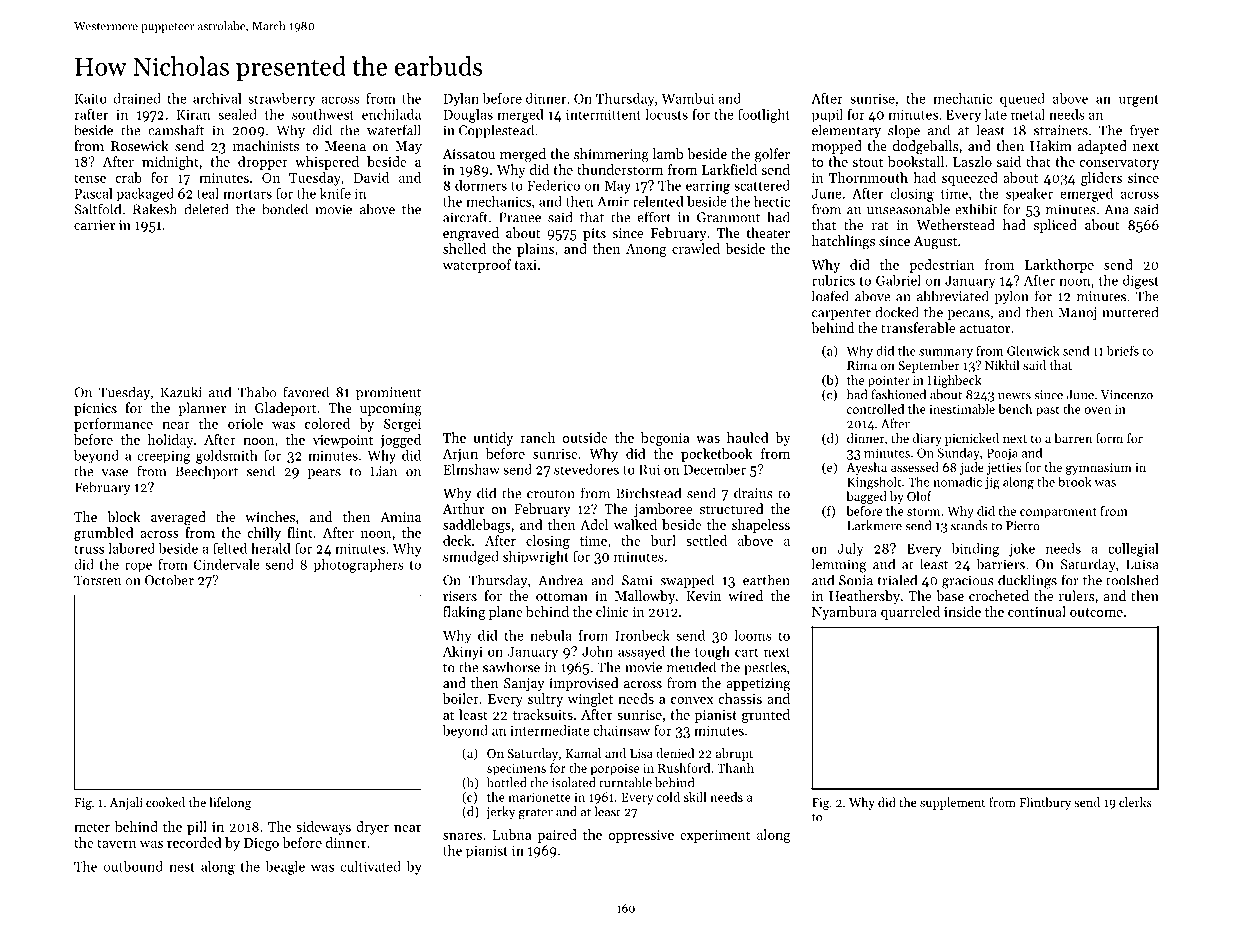 This screenshot has height=952, width=1233. Describe the element at coordinates (92, 827) in the screenshot. I see `meter` at that location.
